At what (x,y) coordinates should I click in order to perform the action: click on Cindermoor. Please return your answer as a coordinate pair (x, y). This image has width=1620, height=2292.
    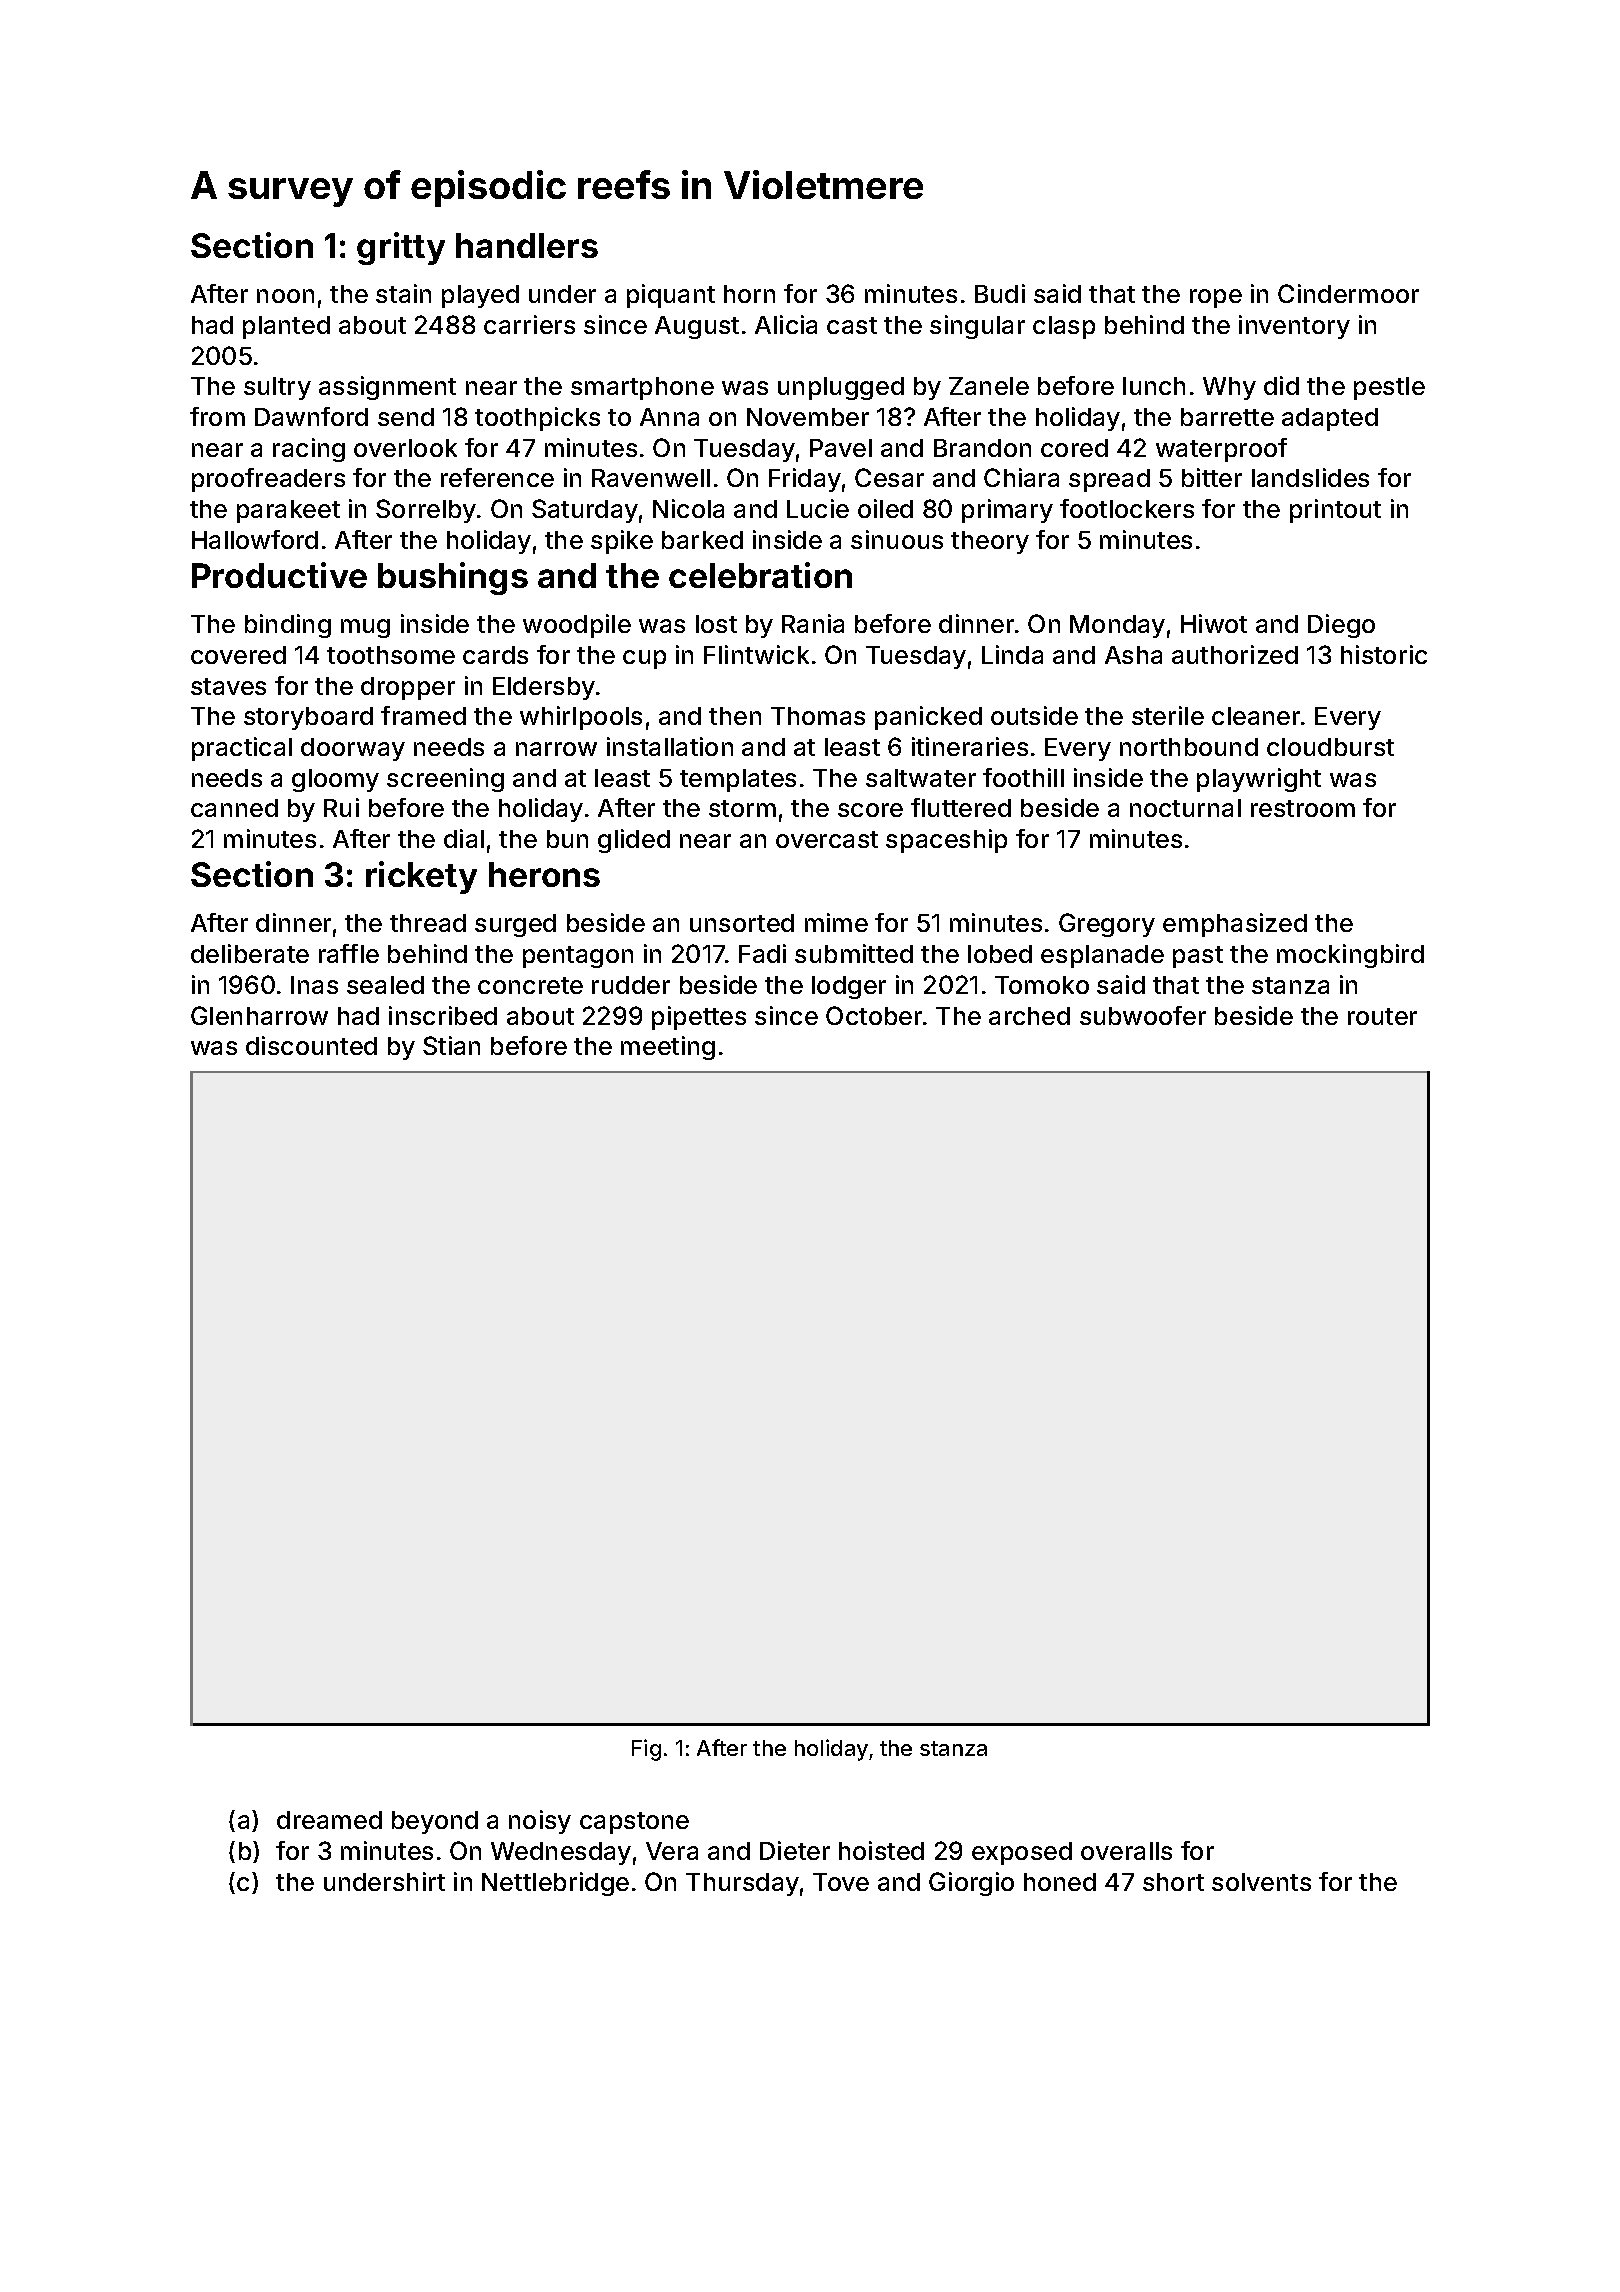
    Looking at the image, I should click on (1348, 293).
